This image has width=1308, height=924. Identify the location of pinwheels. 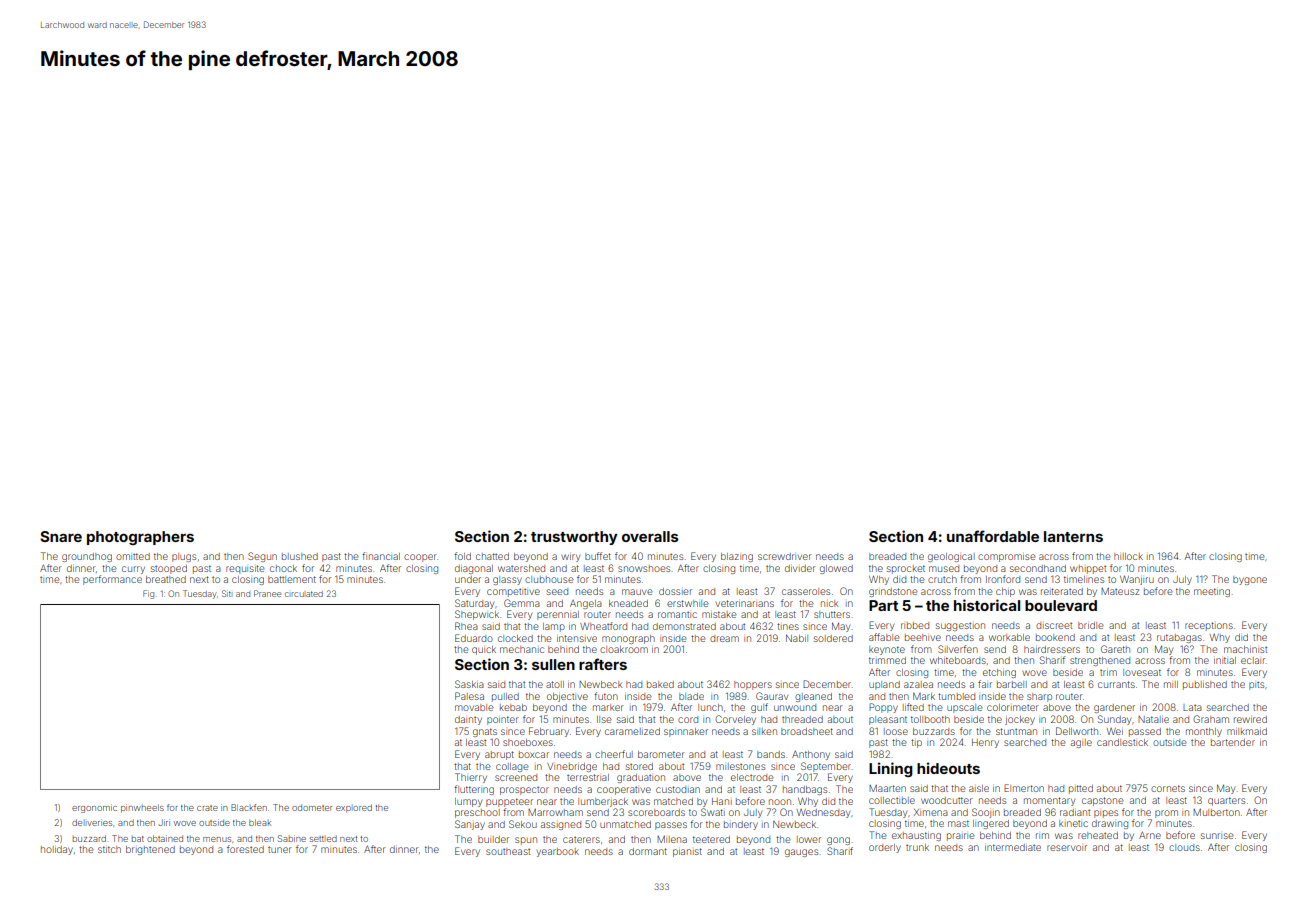
(142, 808).
